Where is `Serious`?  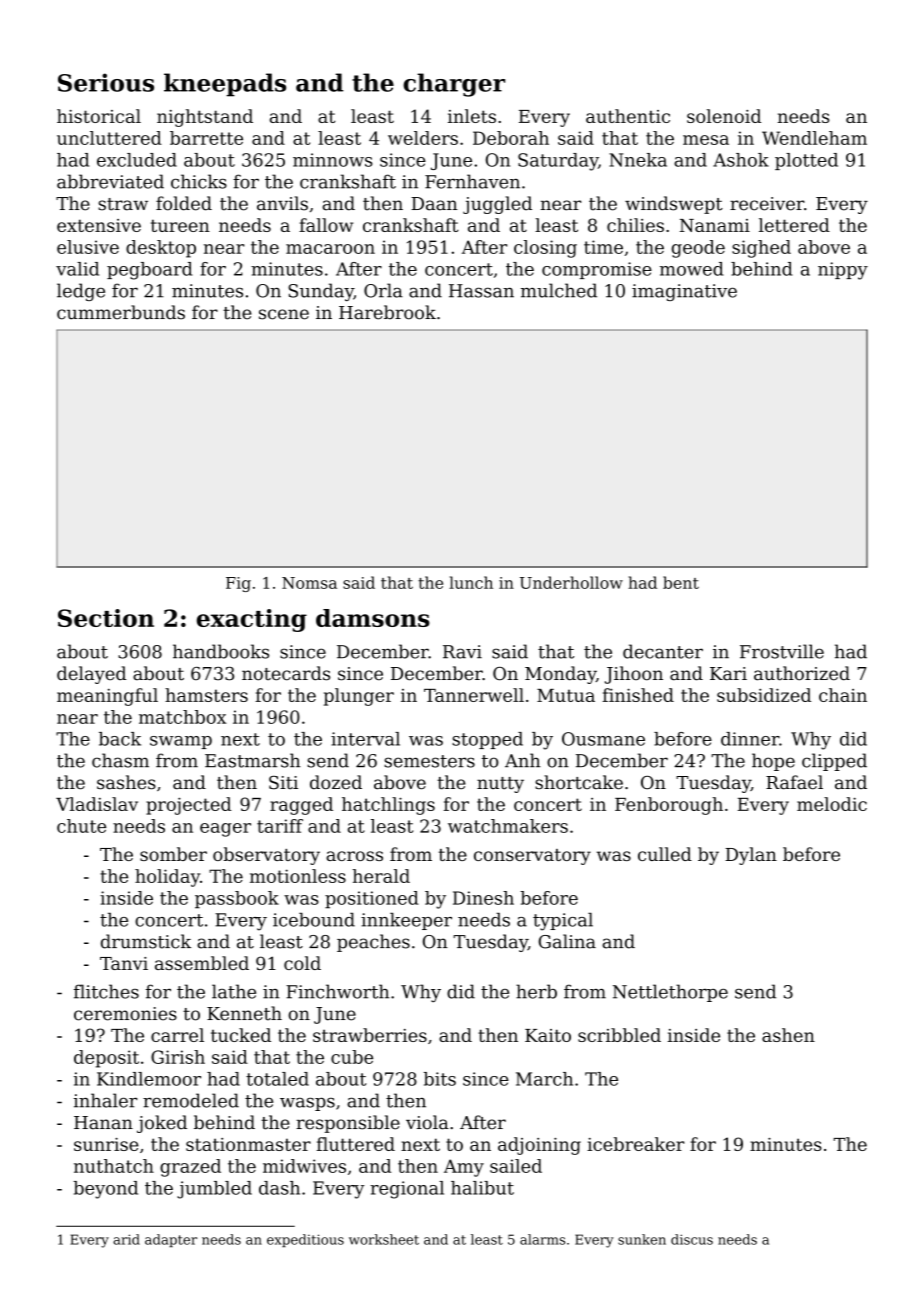
Serious is located at coordinates (106, 82).
